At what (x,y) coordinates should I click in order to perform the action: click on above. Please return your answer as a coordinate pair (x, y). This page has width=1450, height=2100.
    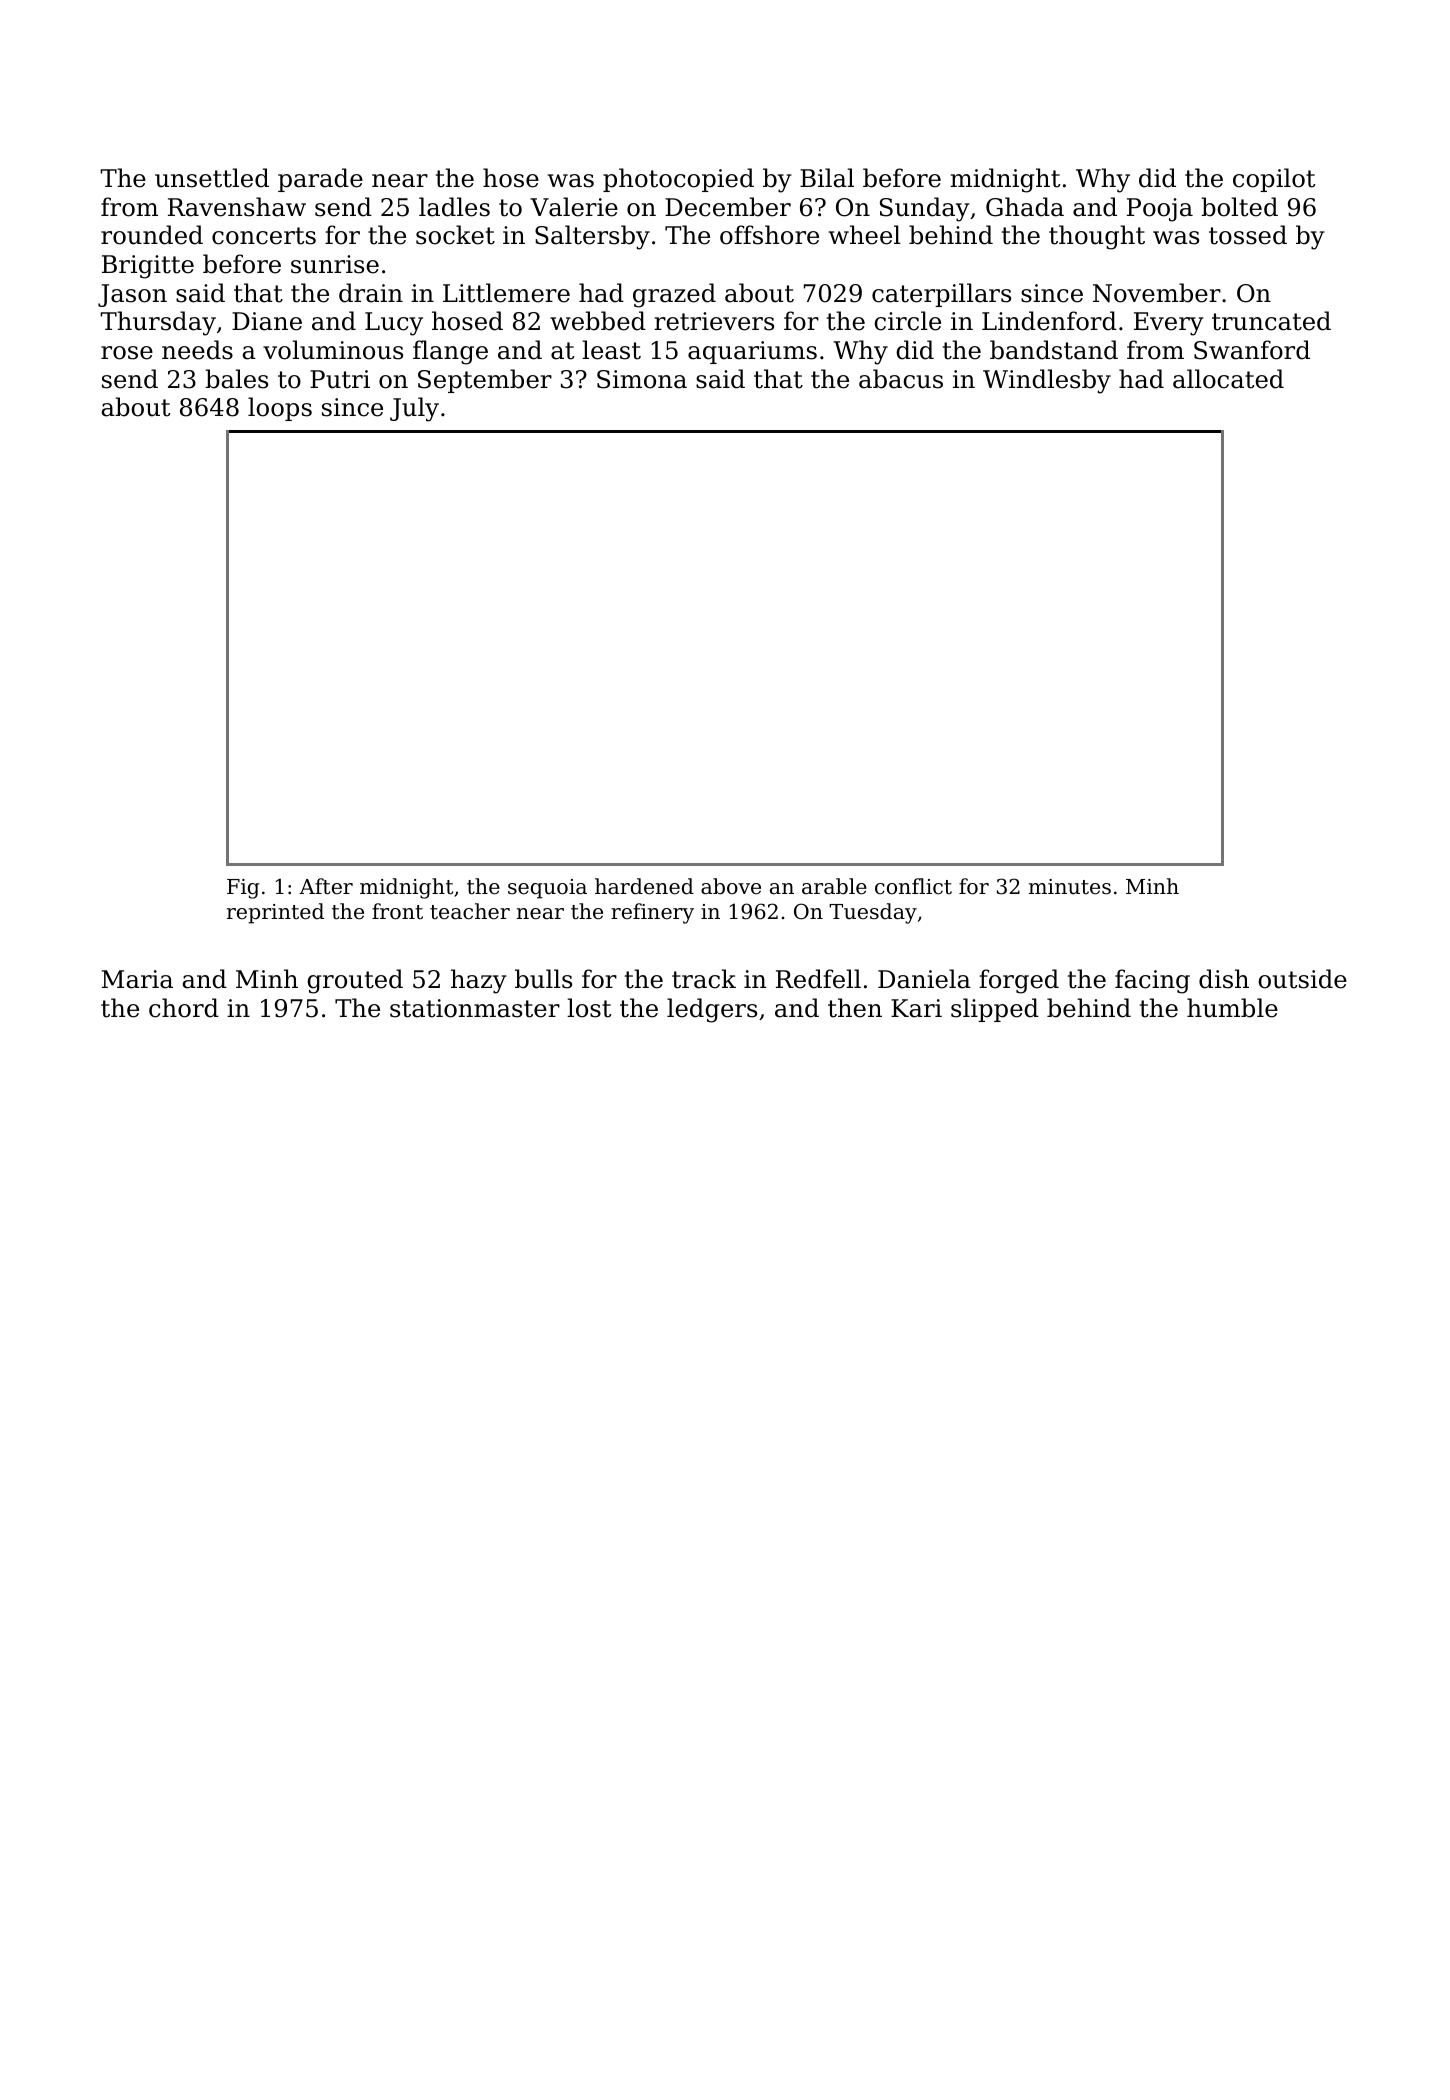
    Looking at the image, I should click on (731, 886).
